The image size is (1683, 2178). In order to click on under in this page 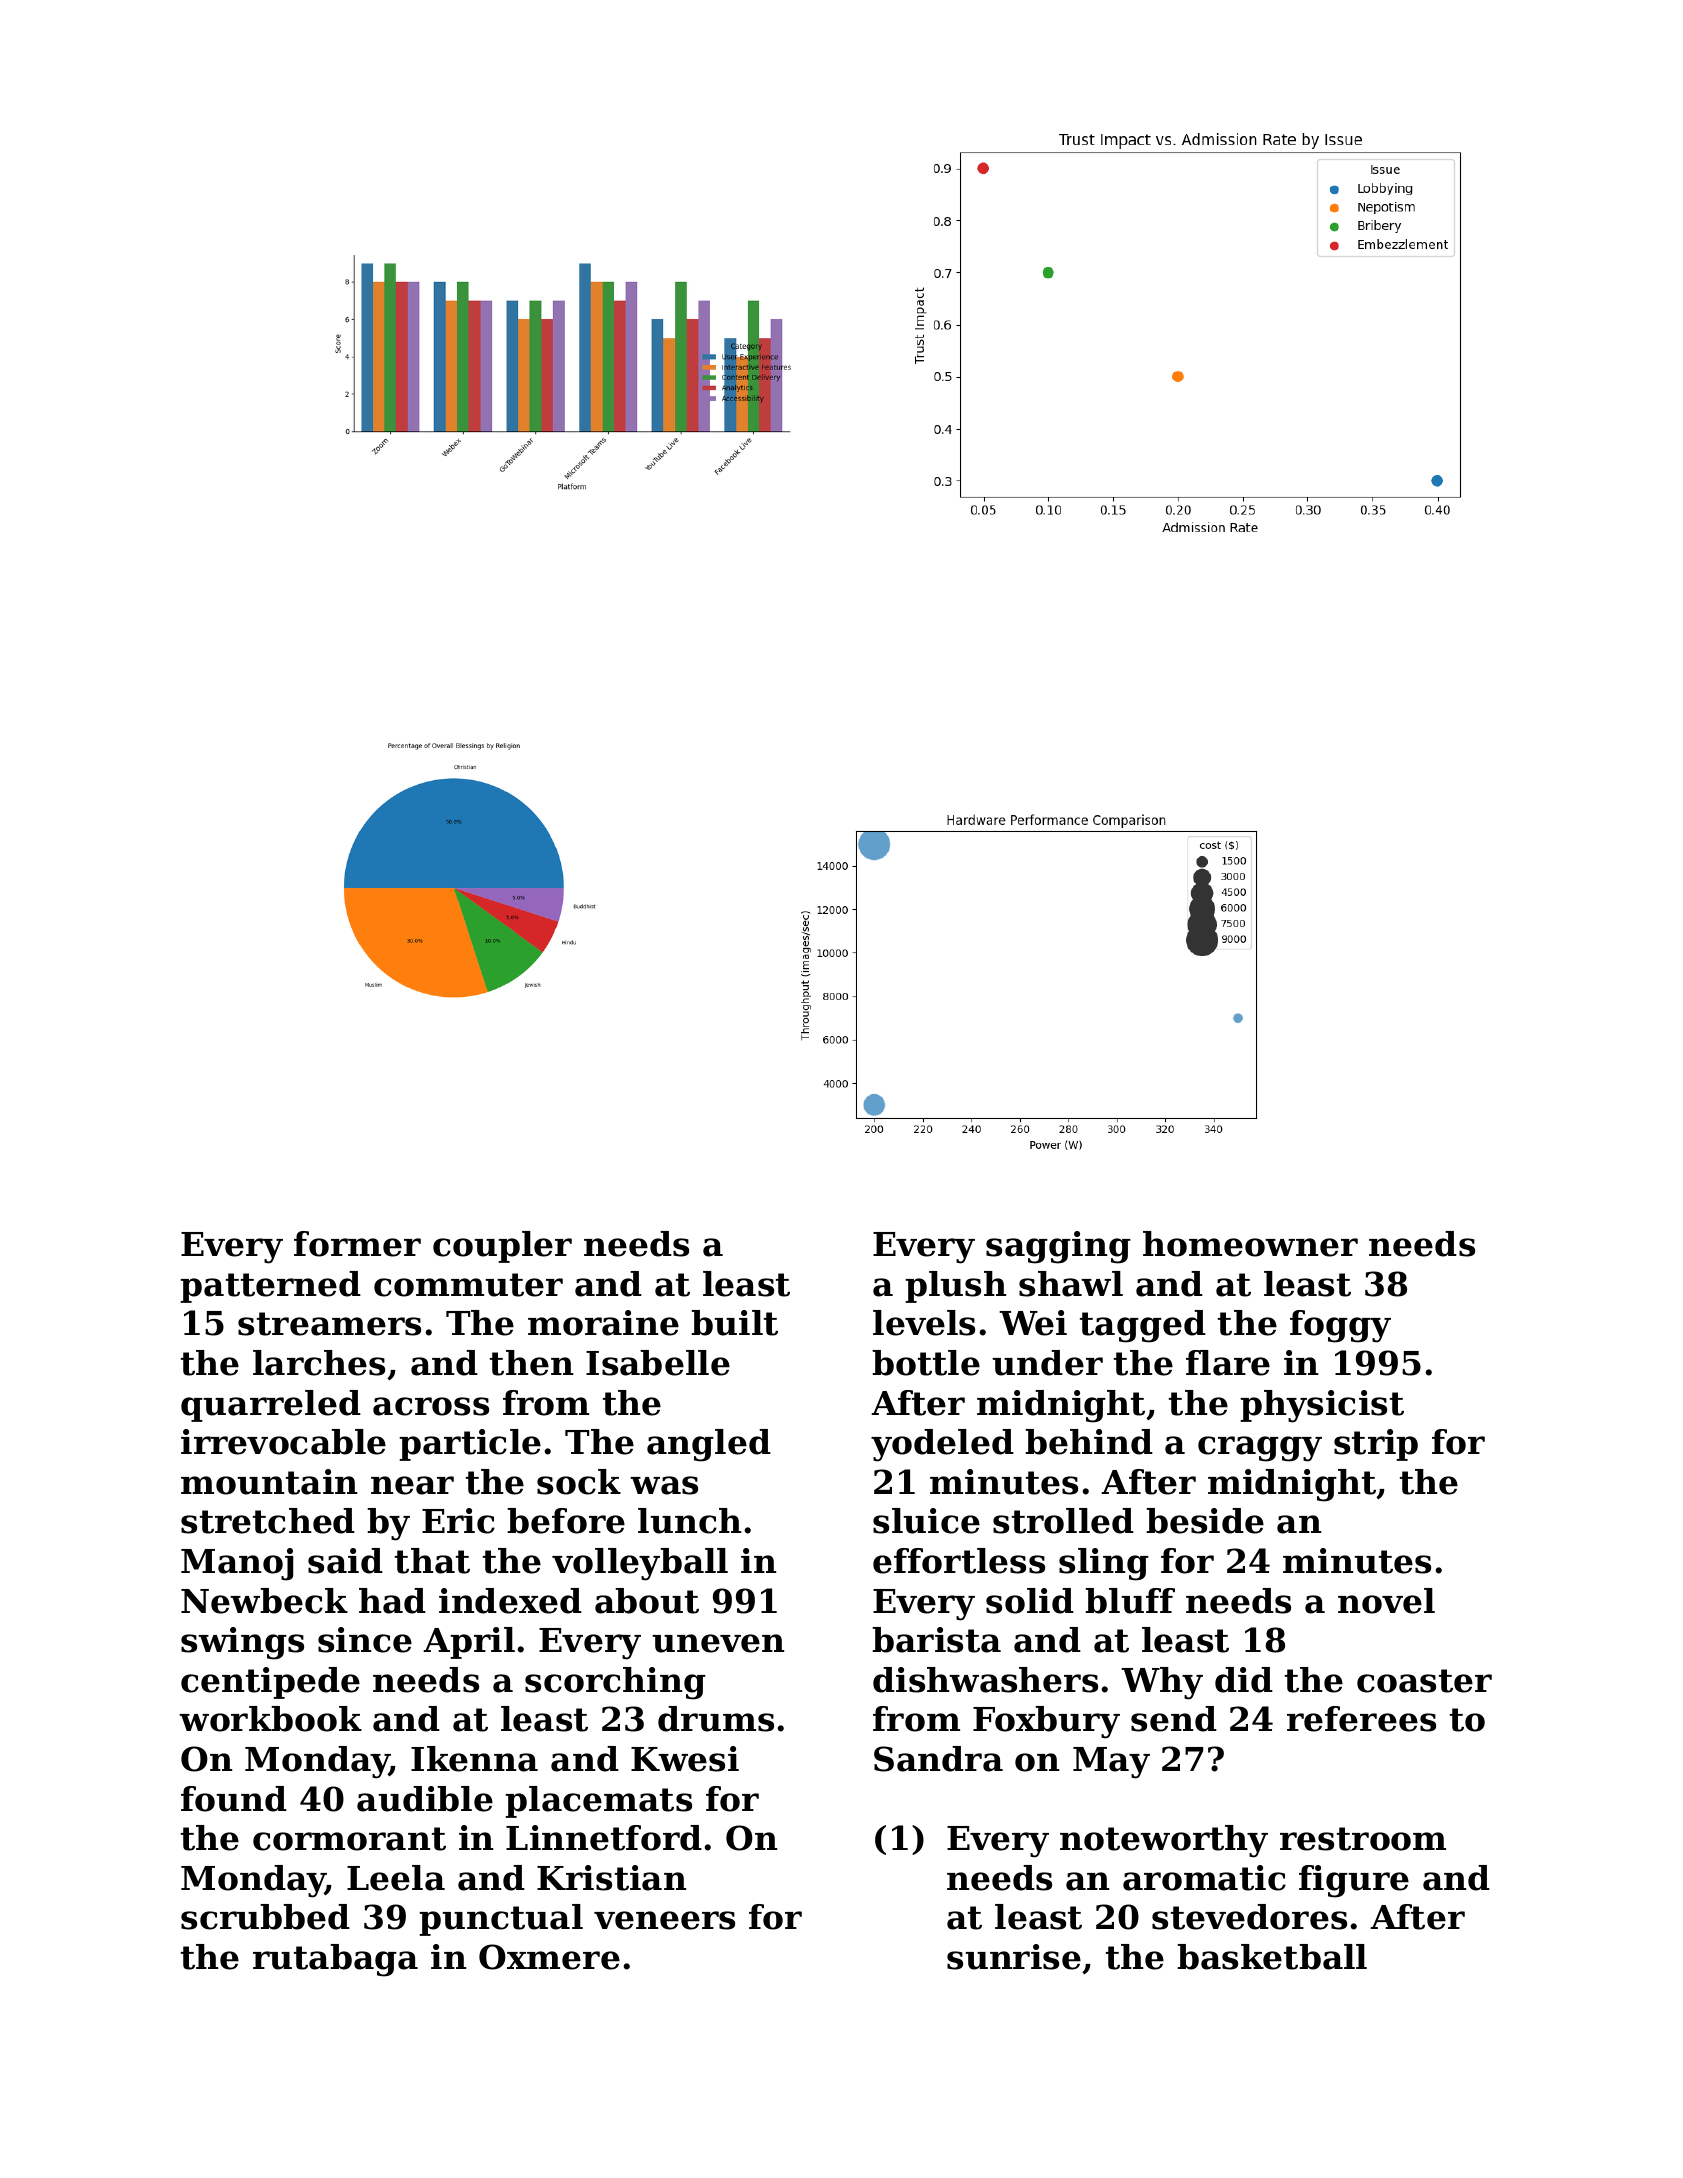, I will do `click(1047, 1363)`.
